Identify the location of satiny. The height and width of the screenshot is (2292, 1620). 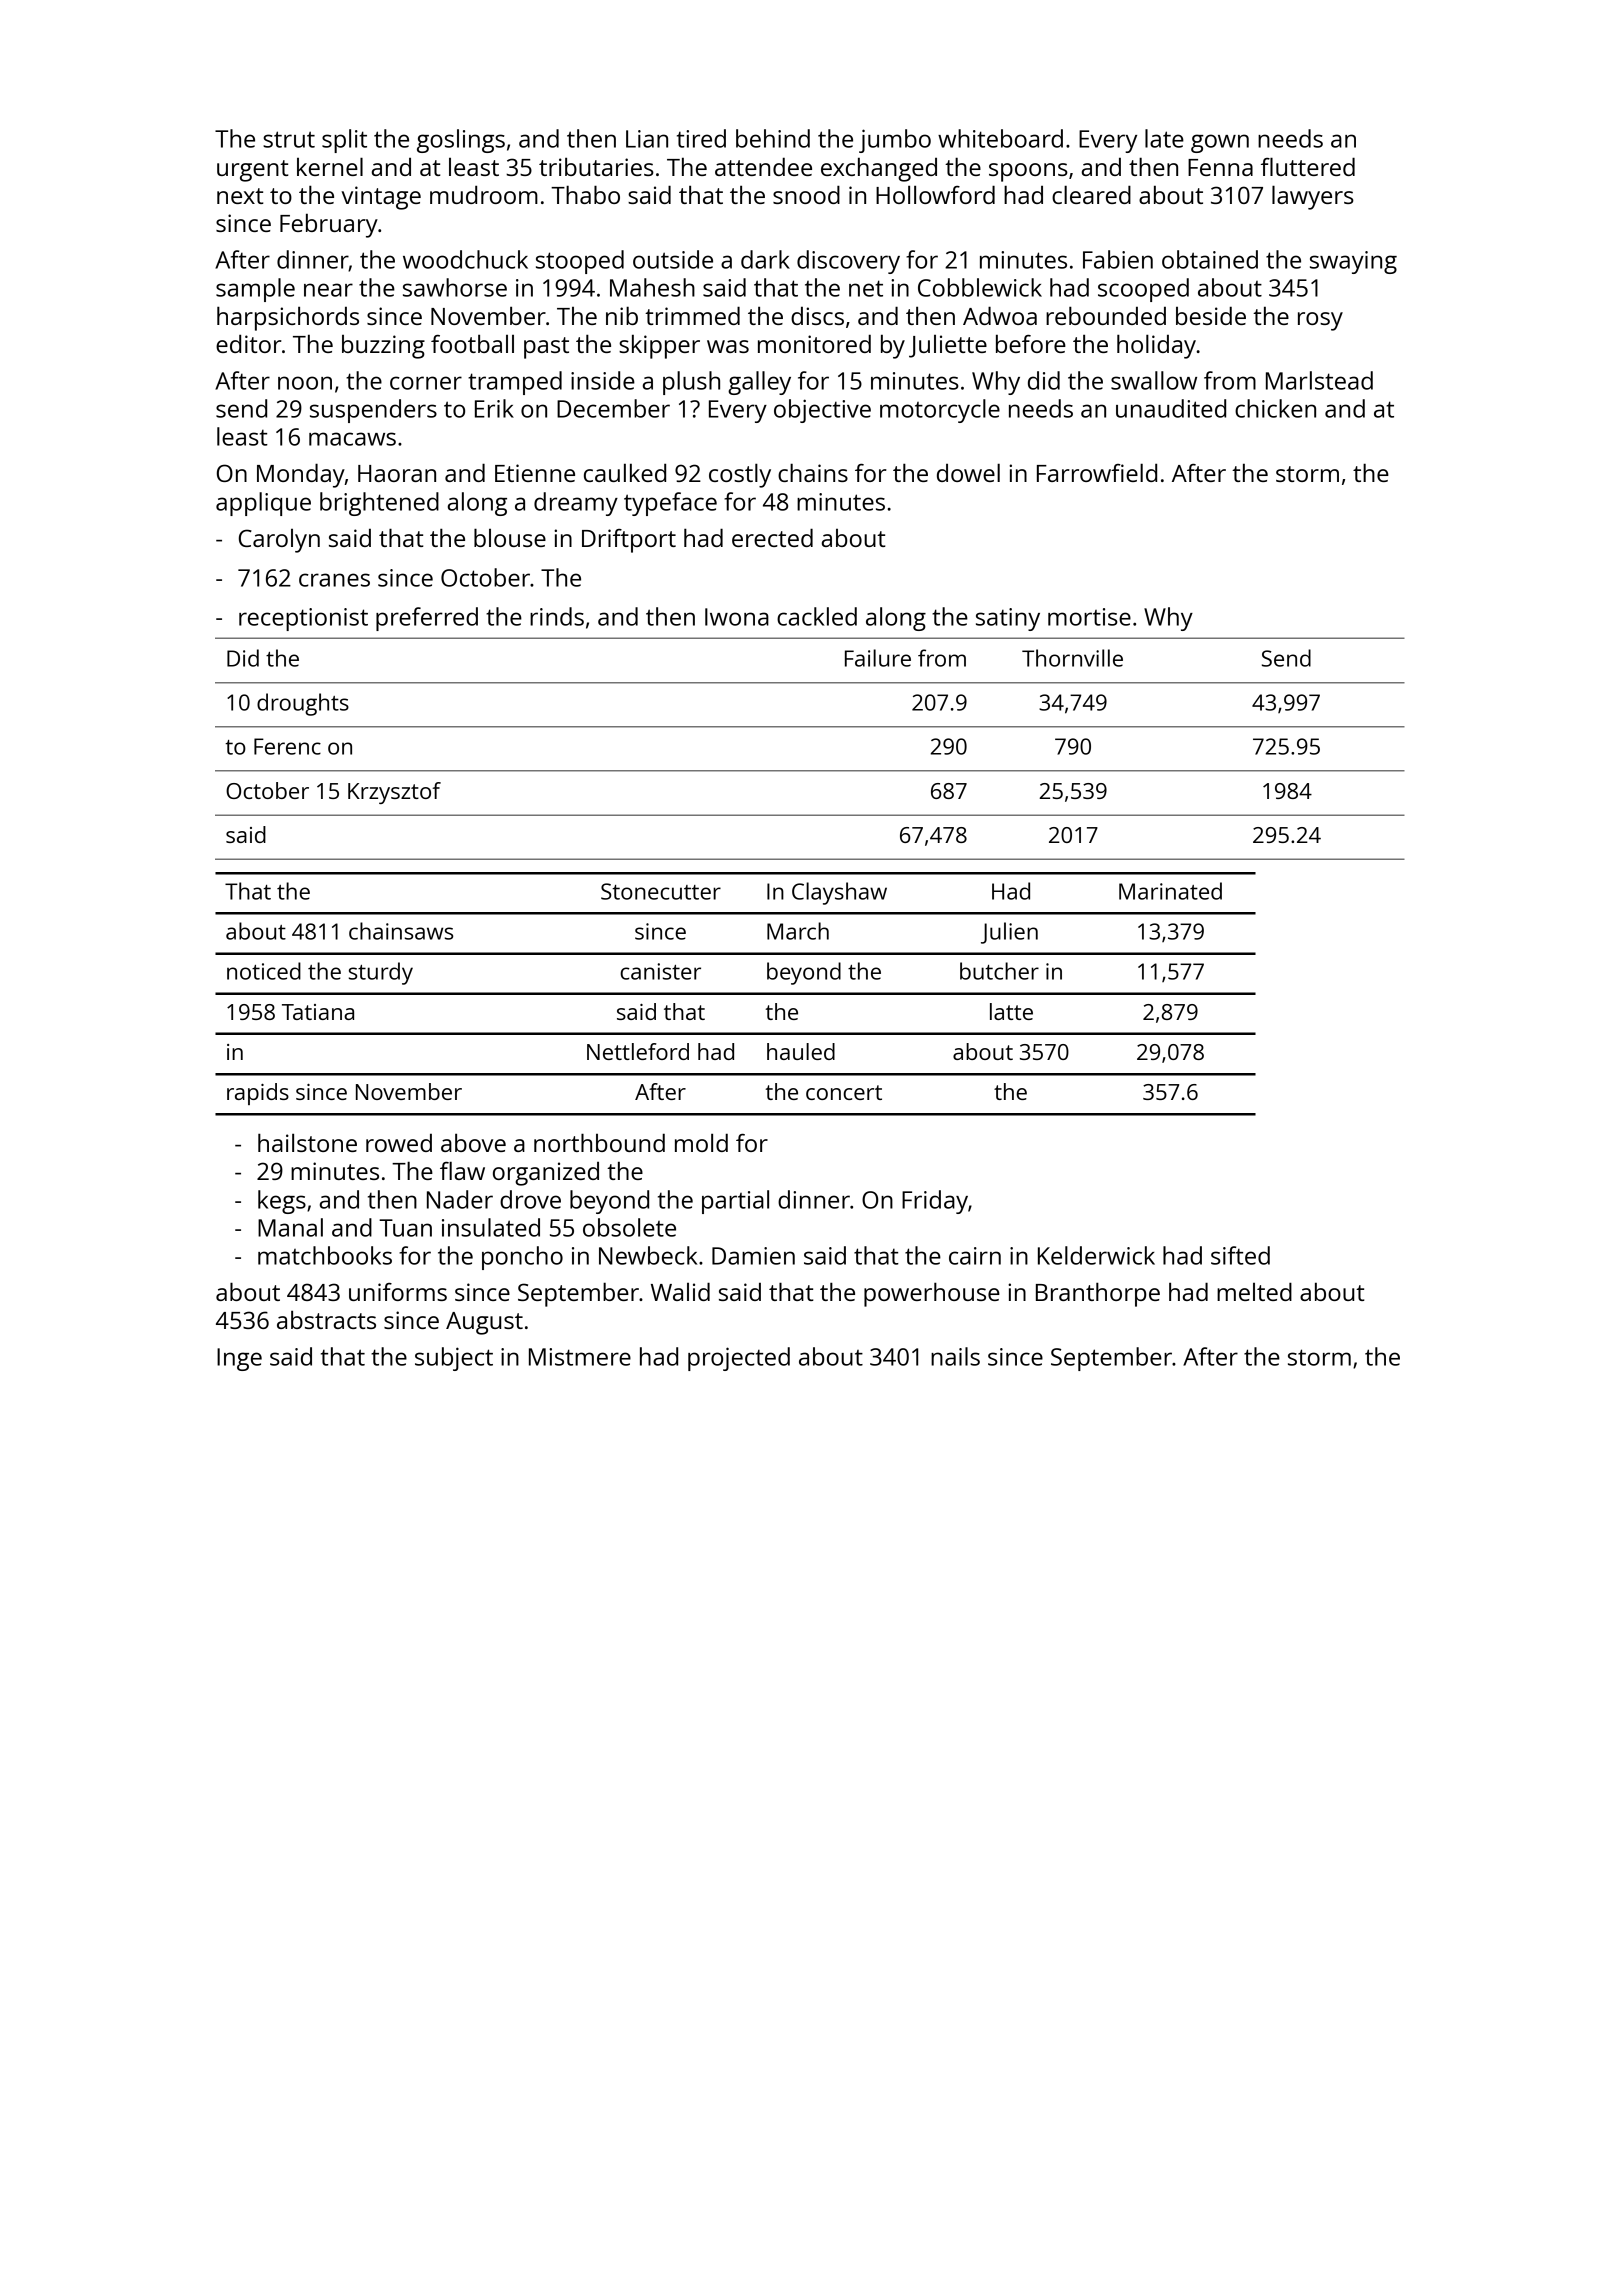
(1008, 619).
